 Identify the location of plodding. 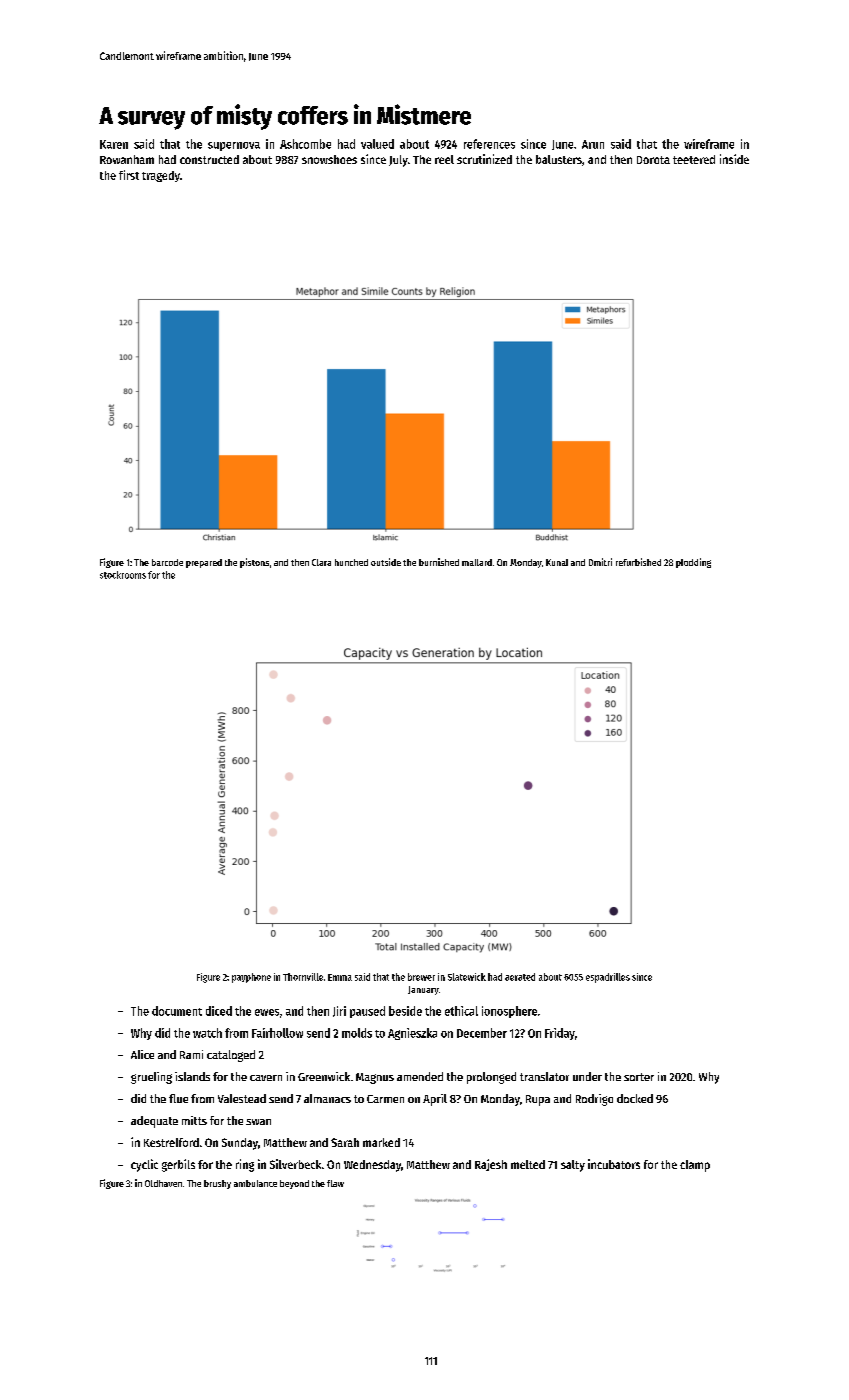
(693, 563).
